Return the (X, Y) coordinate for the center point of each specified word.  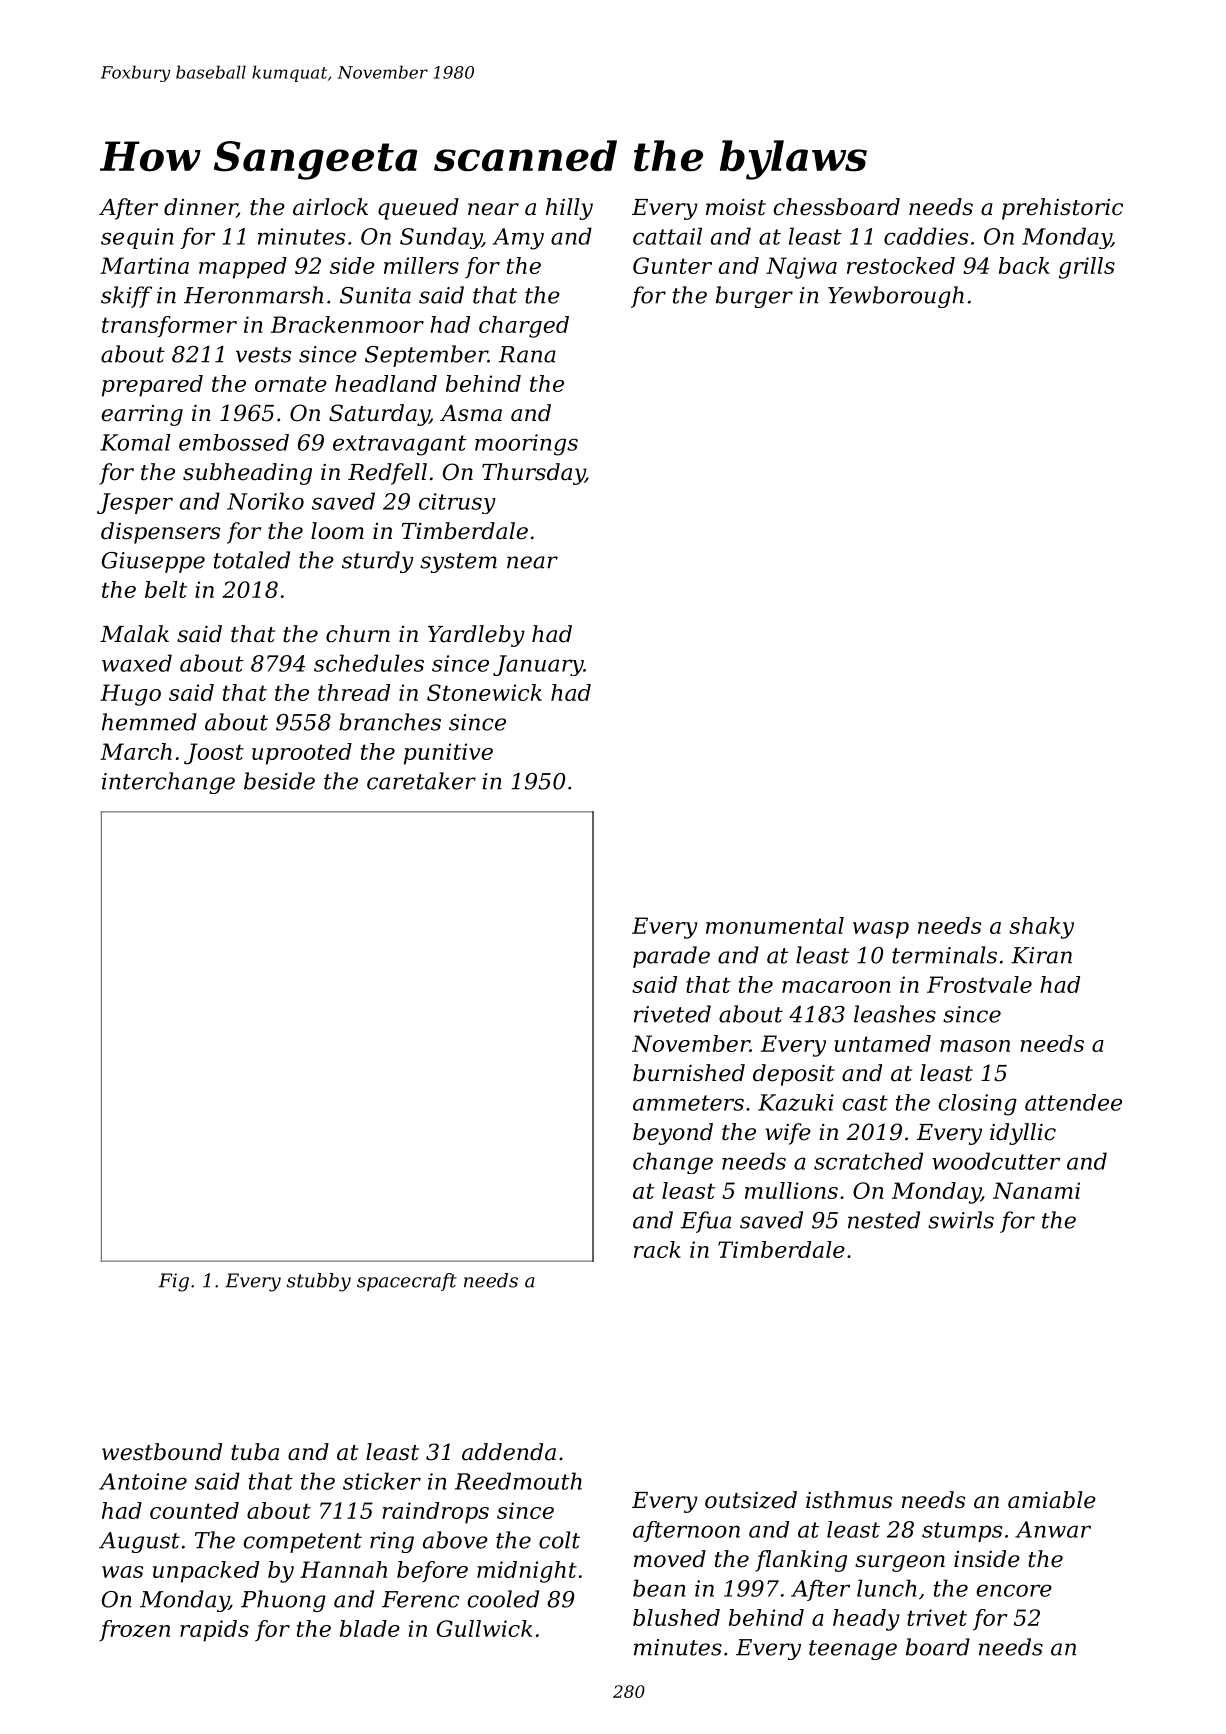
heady (866, 1620)
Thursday (533, 474)
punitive (448, 754)
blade (370, 1628)
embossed (234, 442)
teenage (853, 1650)
